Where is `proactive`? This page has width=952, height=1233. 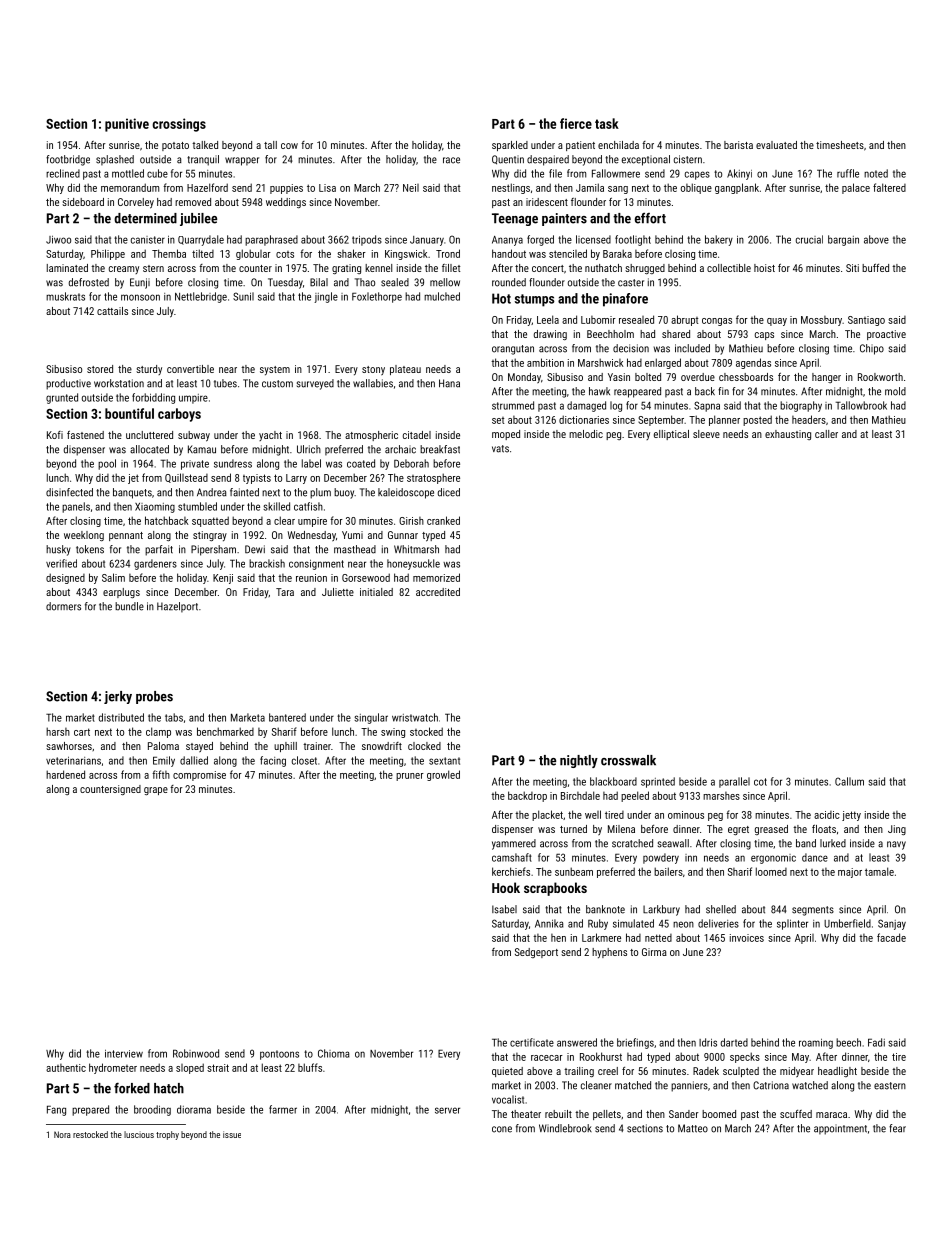 proactive is located at coordinates (886, 335).
